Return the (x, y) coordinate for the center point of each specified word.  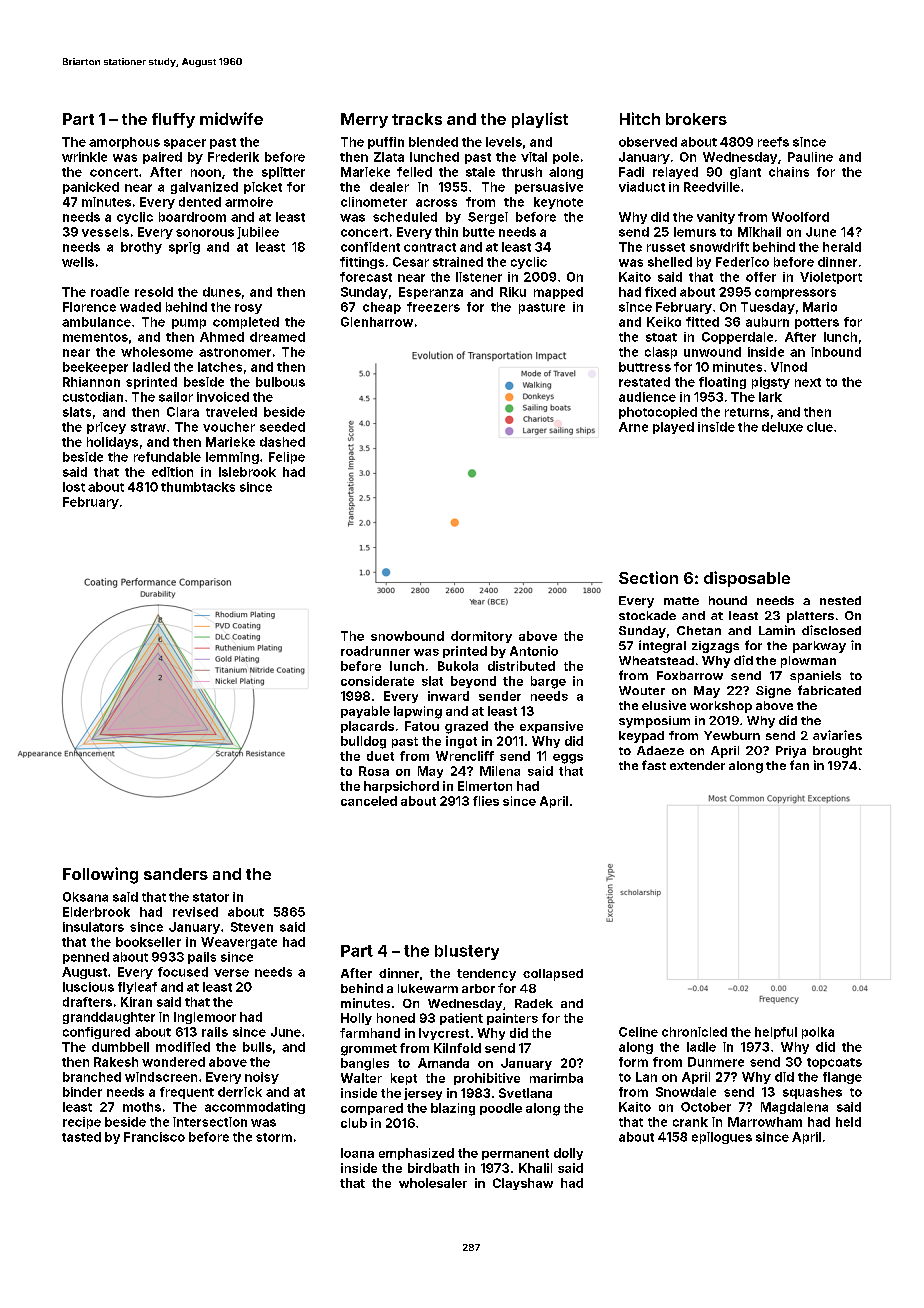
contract (430, 247)
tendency (486, 975)
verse (231, 973)
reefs (773, 142)
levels (504, 142)
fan (799, 765)
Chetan (699, 630)
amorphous (124, 143)
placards (367, 727)
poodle (501, 1109)
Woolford (800, 217)
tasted (81, 1137)
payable (365, 712)
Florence (89, 307)
